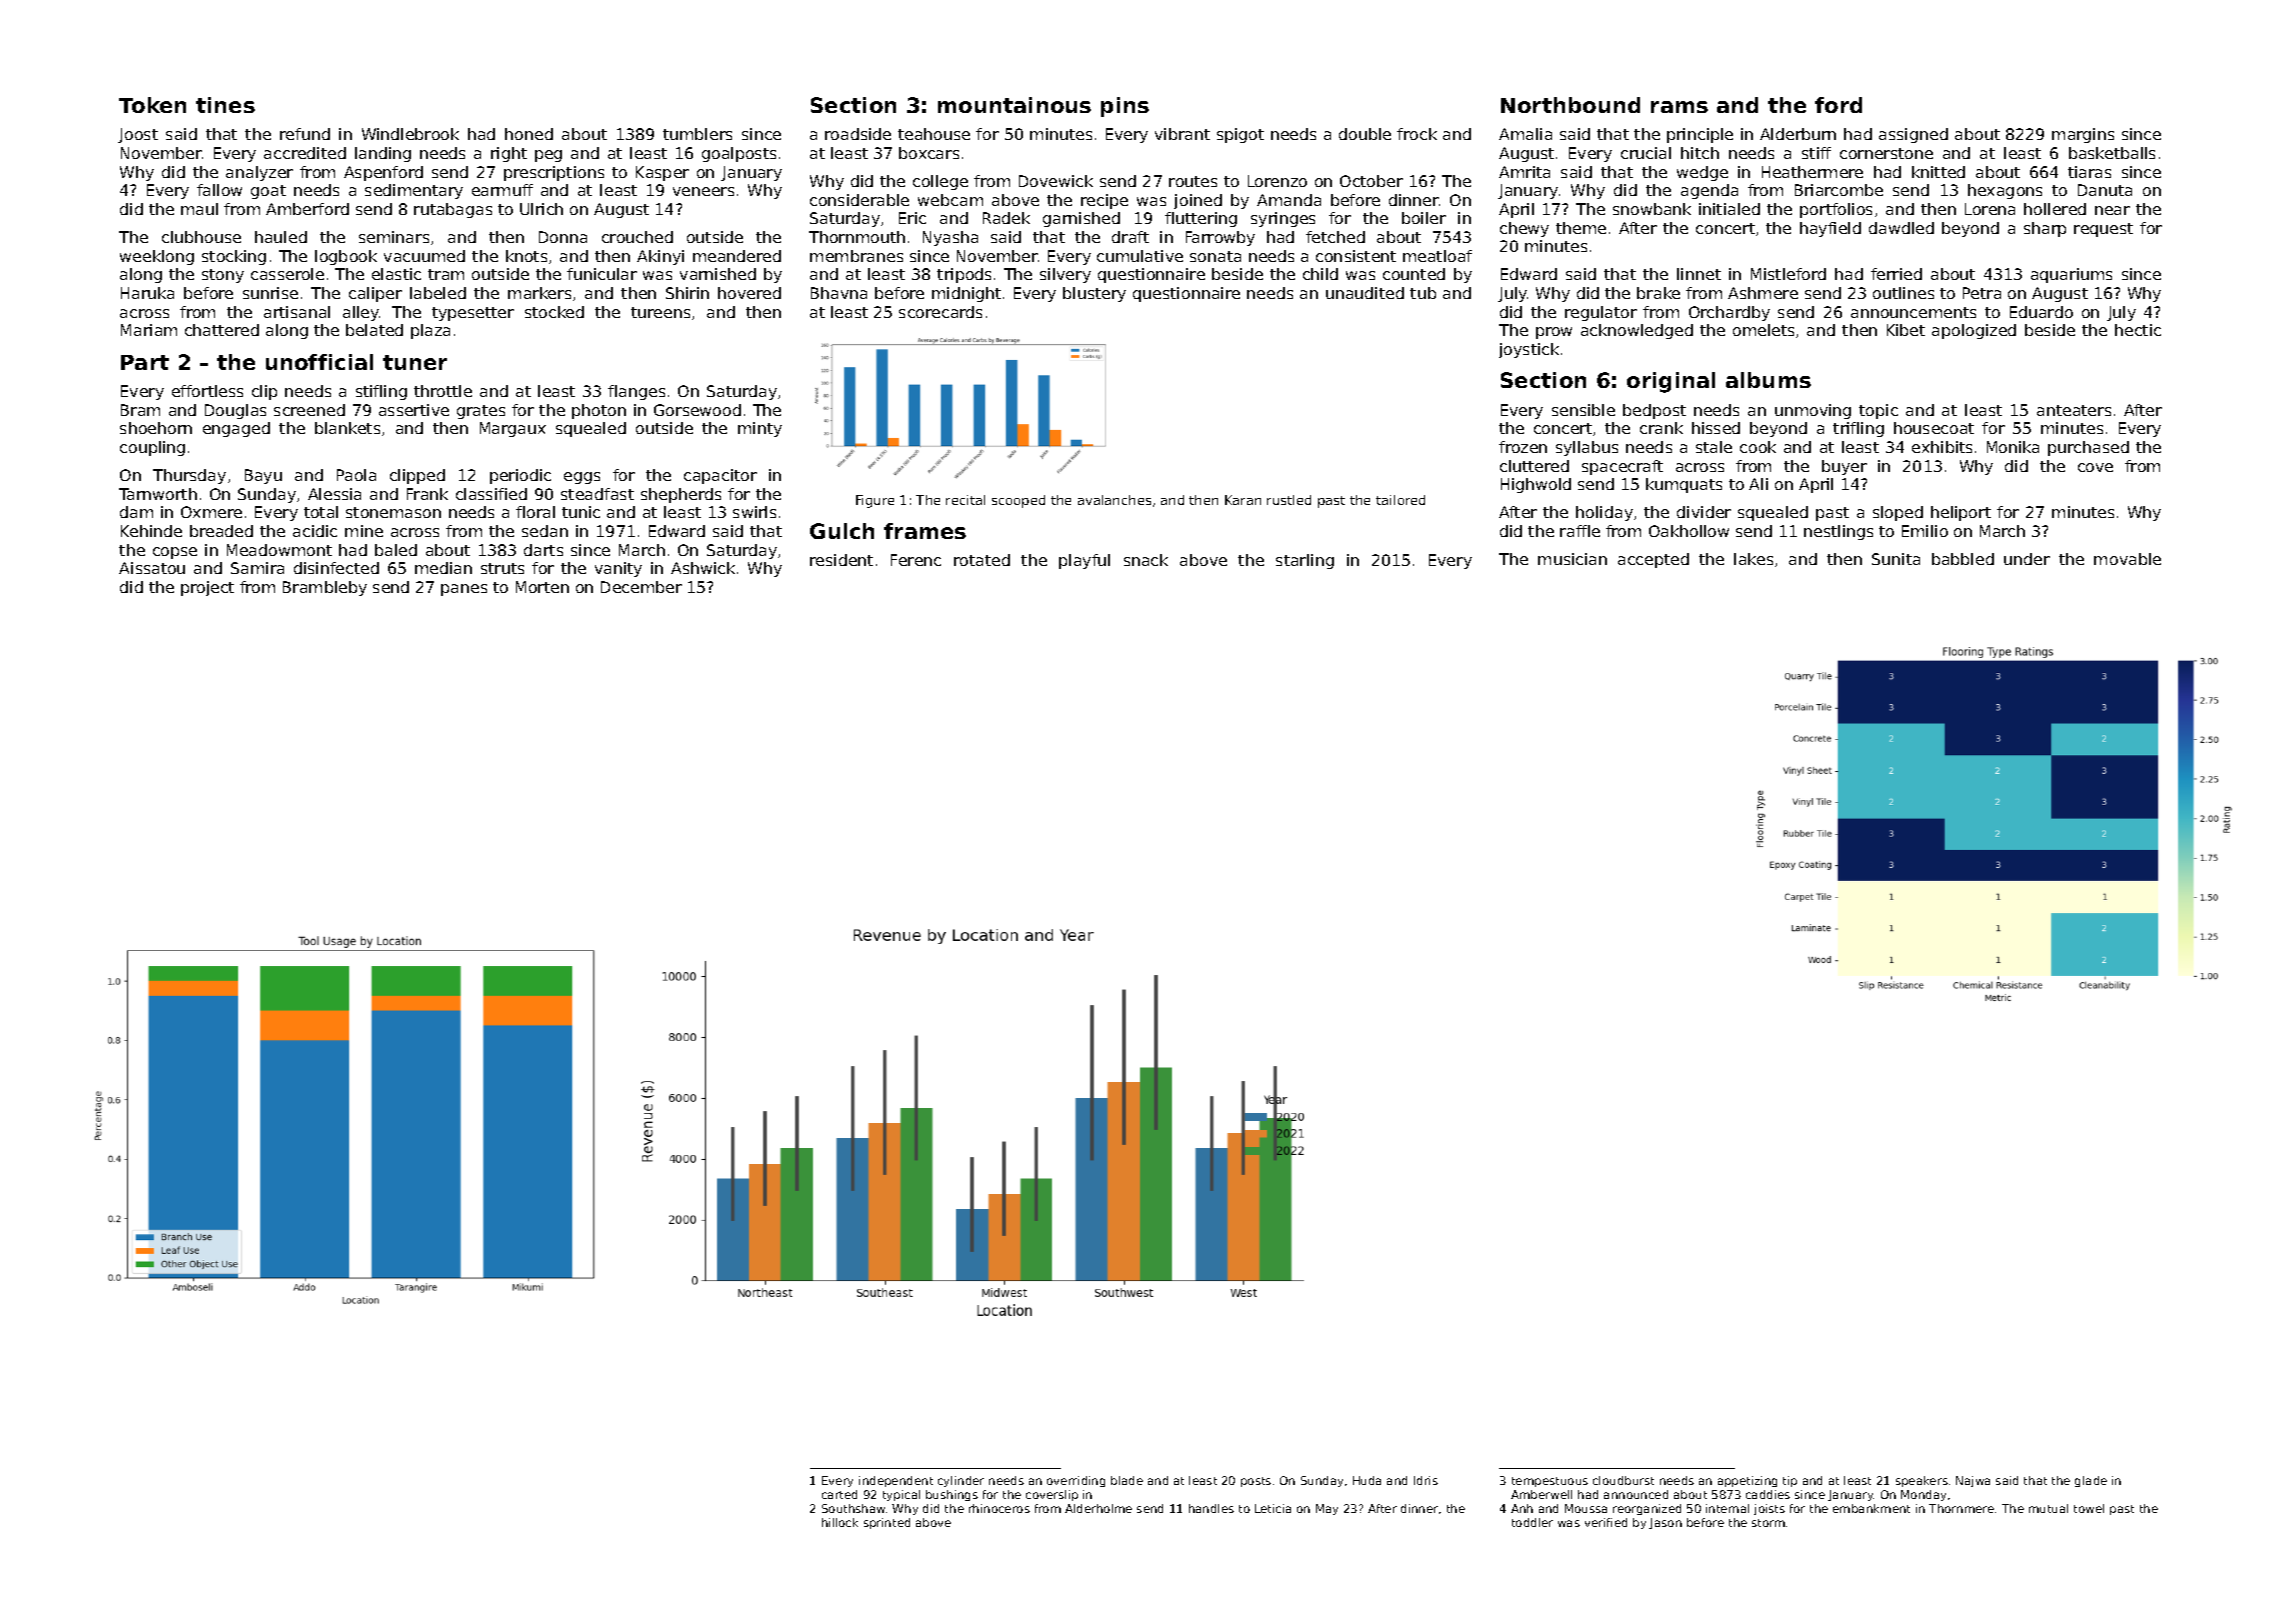 This screenshot has width=2282, height=1614. What do you see at coordinates (1146, 560) in the screenshot?
I see `snack` at bounding box center [1146, 560].
